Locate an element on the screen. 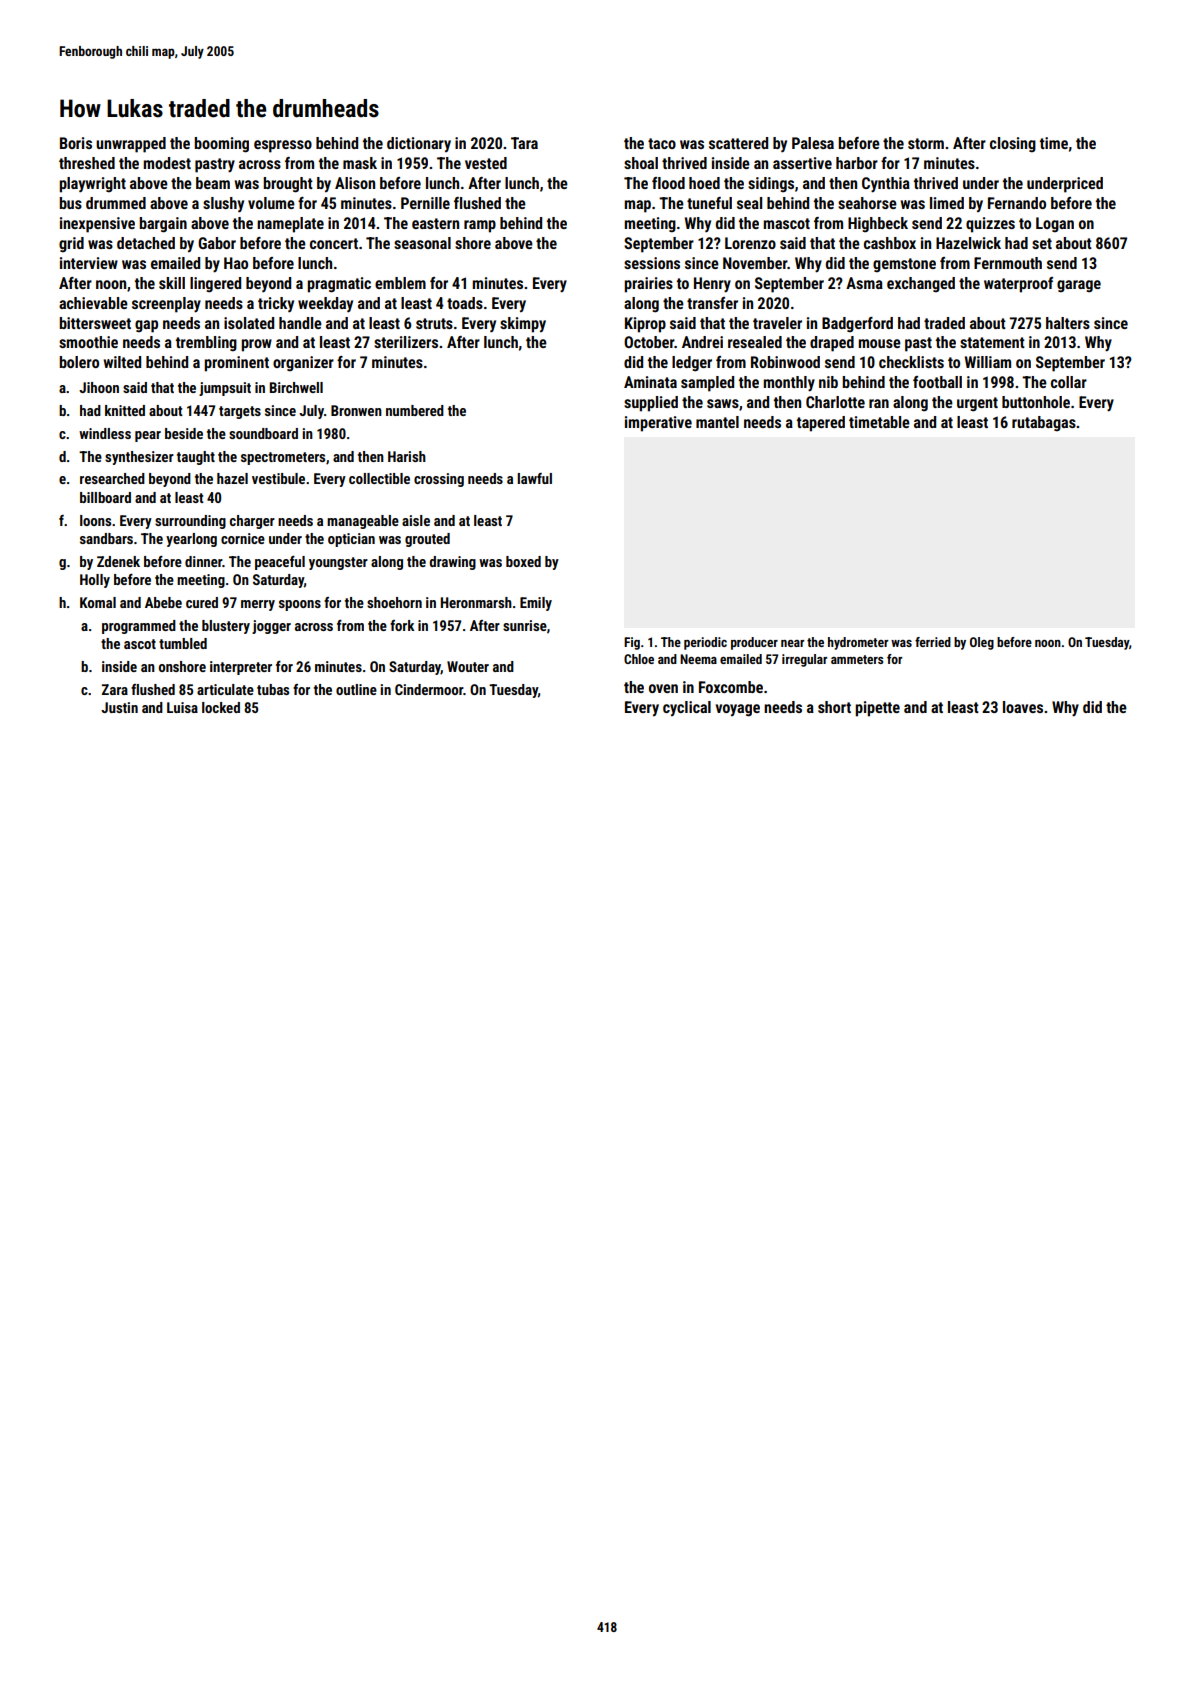 This screenshot has height=1689, width=1194. Logan is located at coordinates (1055, 225).
